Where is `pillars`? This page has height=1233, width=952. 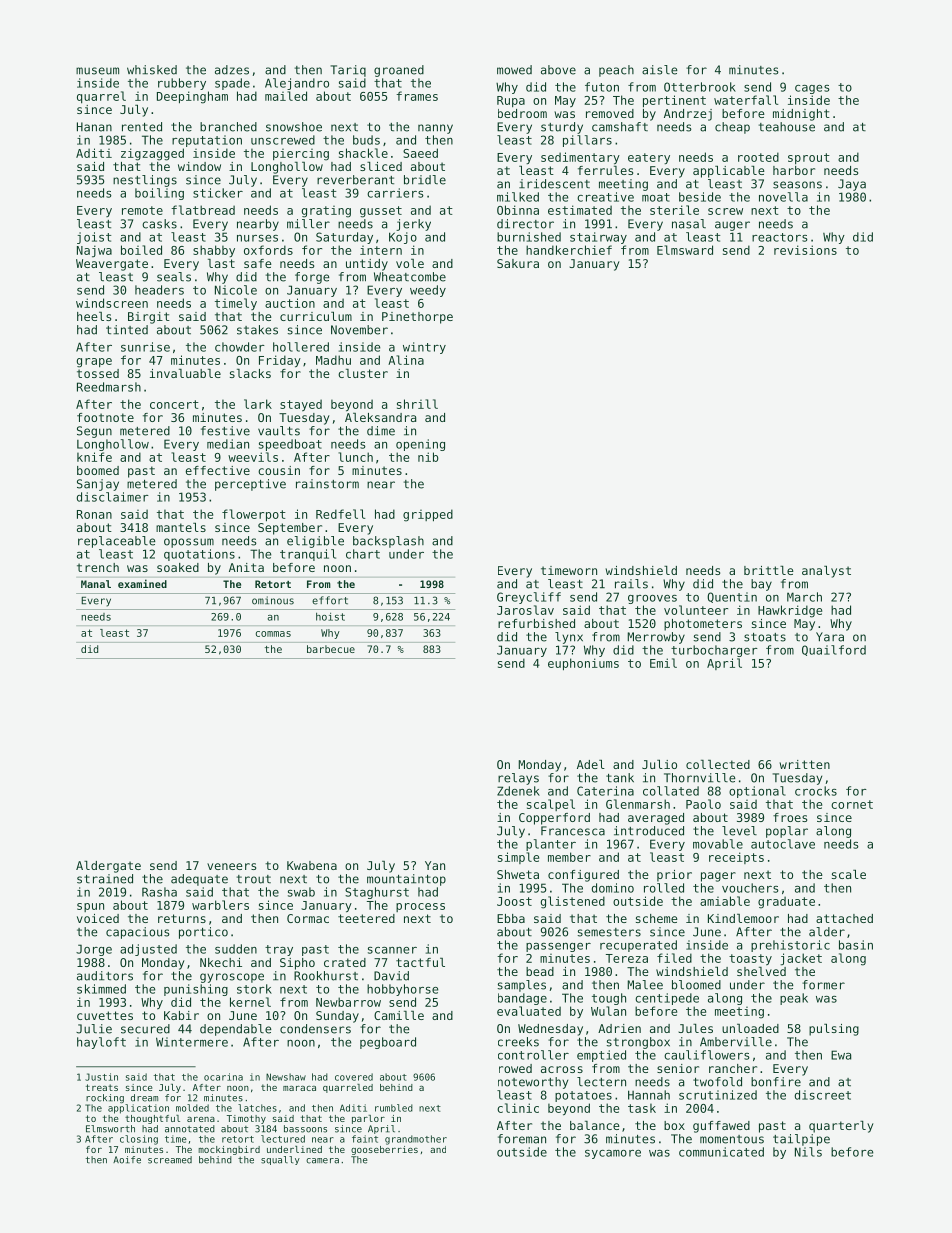
pillars is located at coordinates (587, 141).
